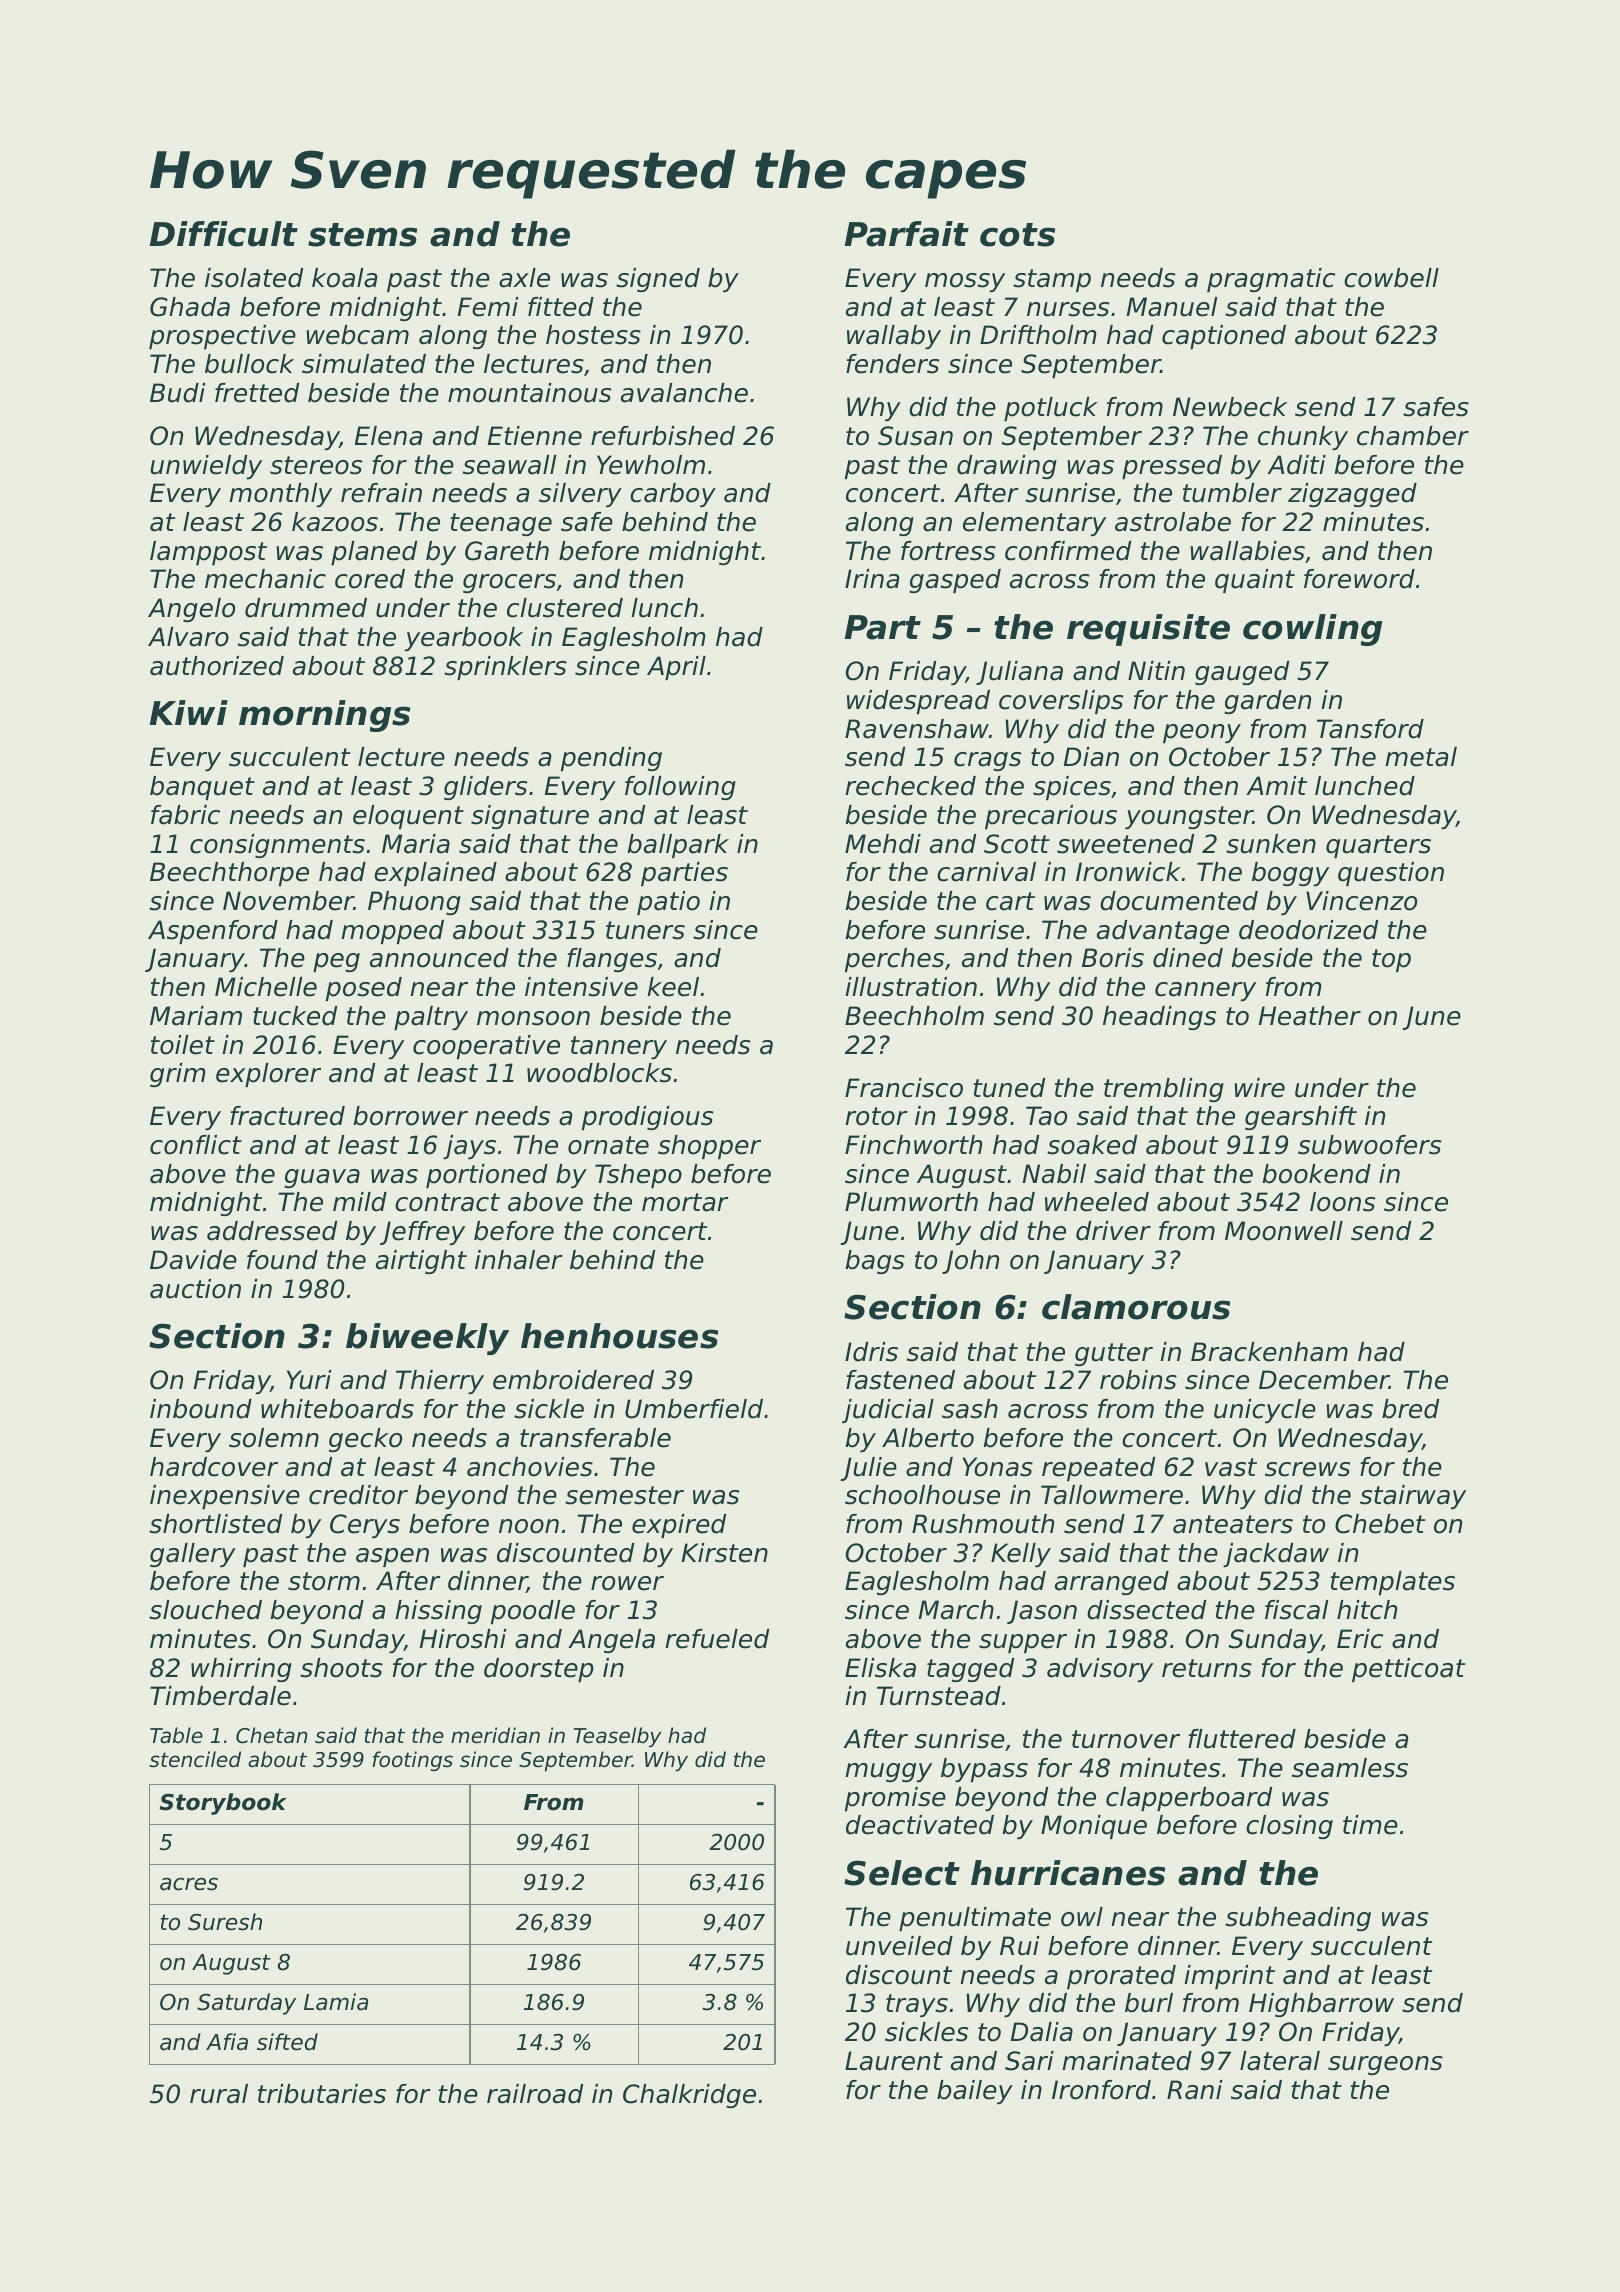 The height and width of the screenshot is (2292, 1620). I want to click on Beechholm, so click(914, 1016).
